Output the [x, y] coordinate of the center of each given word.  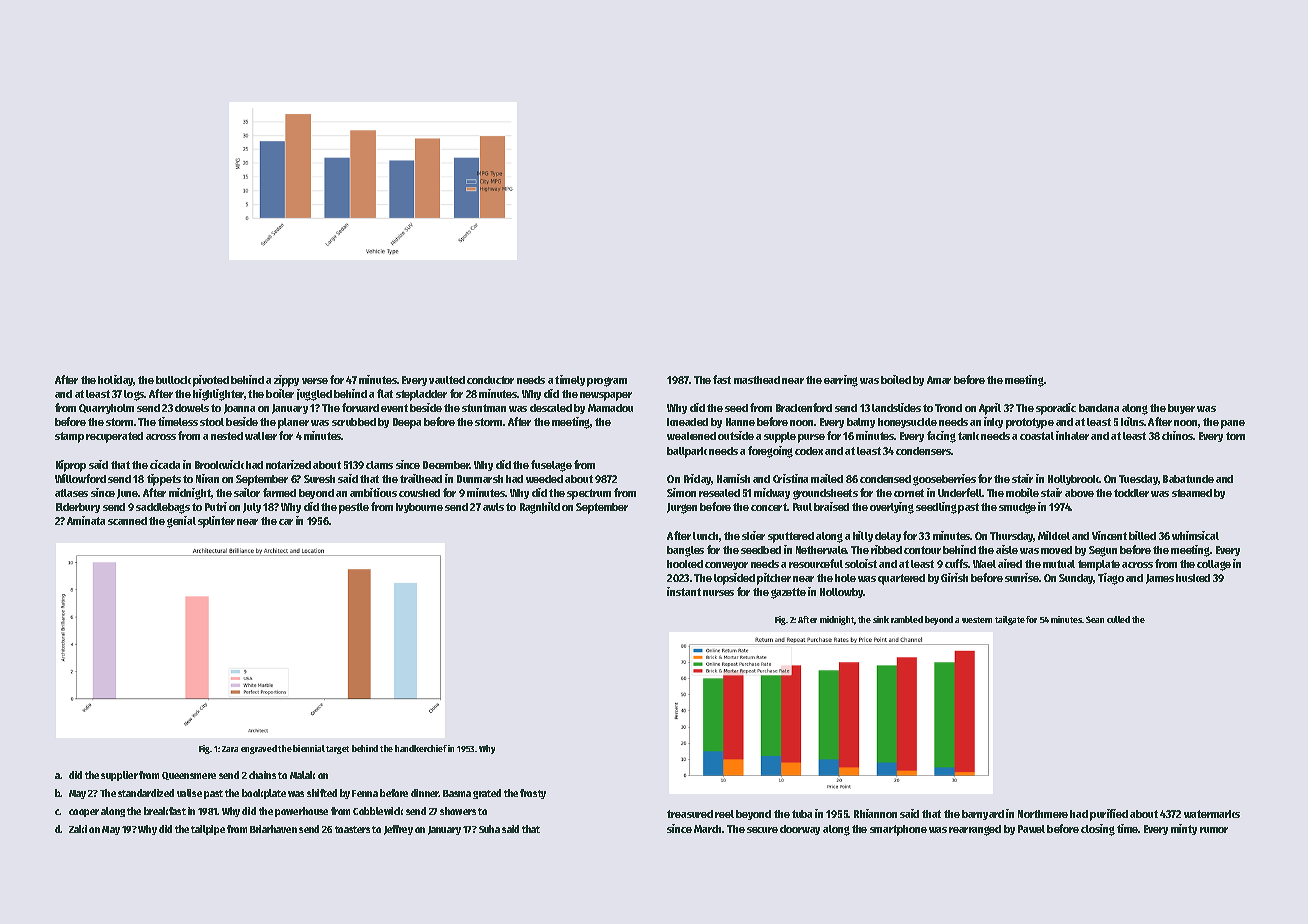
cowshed [419, 493]
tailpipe [208, 830]
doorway [800, 830]
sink [881, 619]
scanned [127, 521]
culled [1118, 619]
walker [261, 436]
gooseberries [944, 480]
